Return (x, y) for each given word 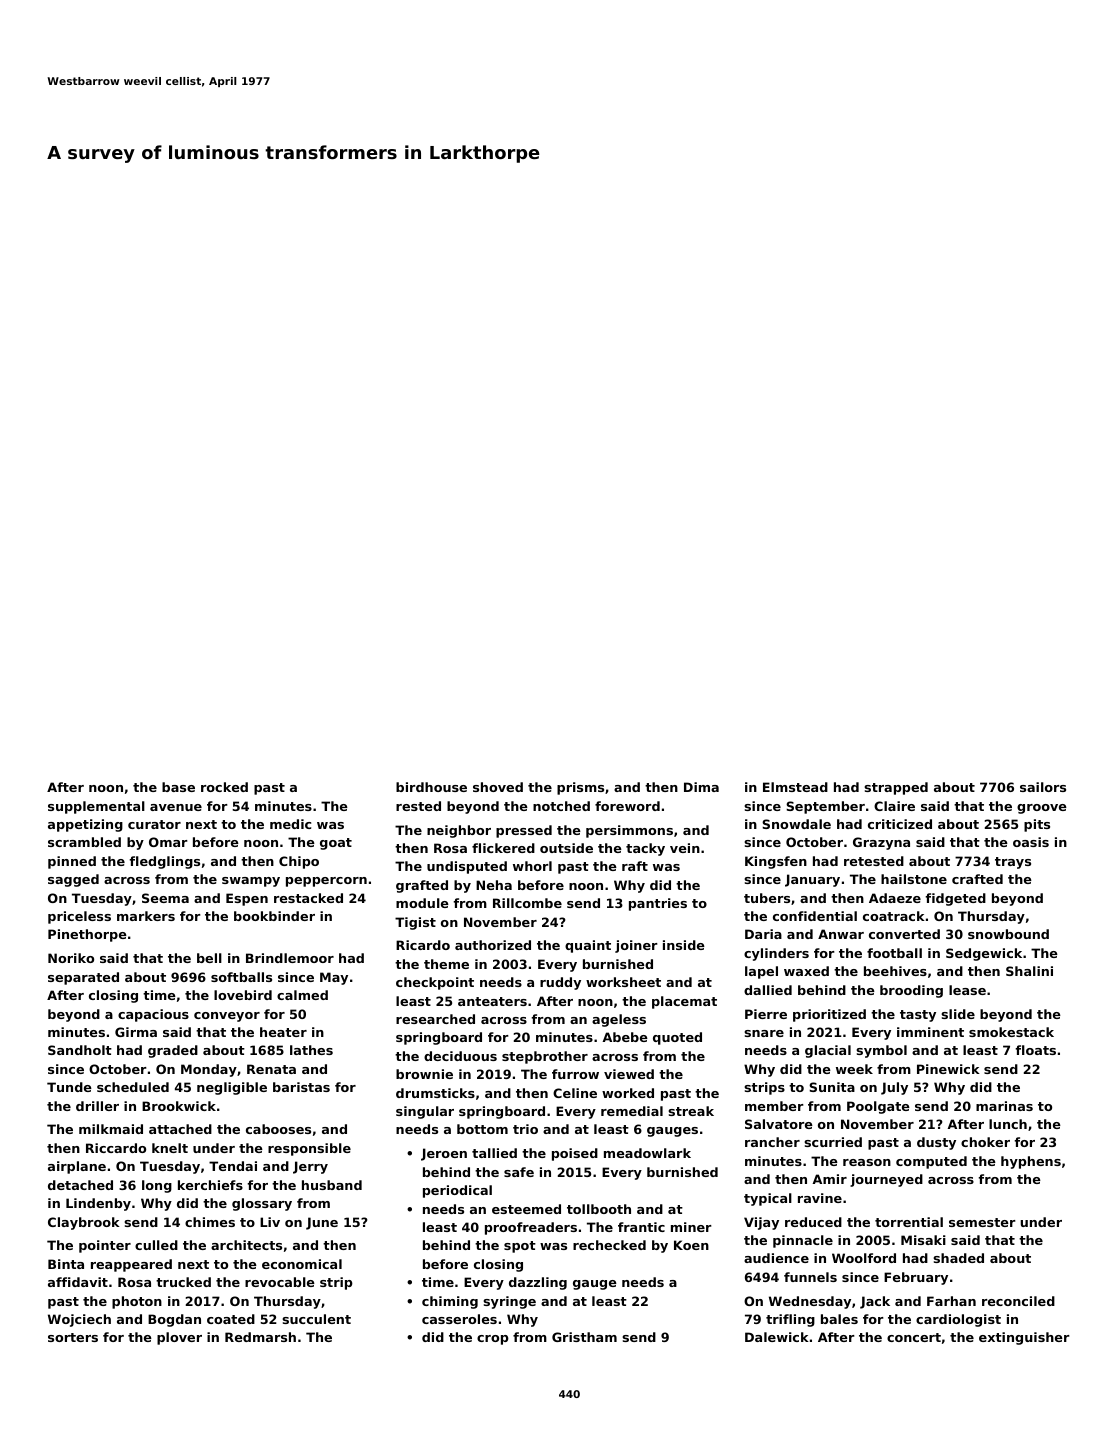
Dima (701, 787)
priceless (79, 917)
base (178, 787)
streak (691, 1111)
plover (179, 1338)
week (854, 1069)
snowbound (1008, 934)
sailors (1043, 787)
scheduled (133, 1087)
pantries (658, 904)
